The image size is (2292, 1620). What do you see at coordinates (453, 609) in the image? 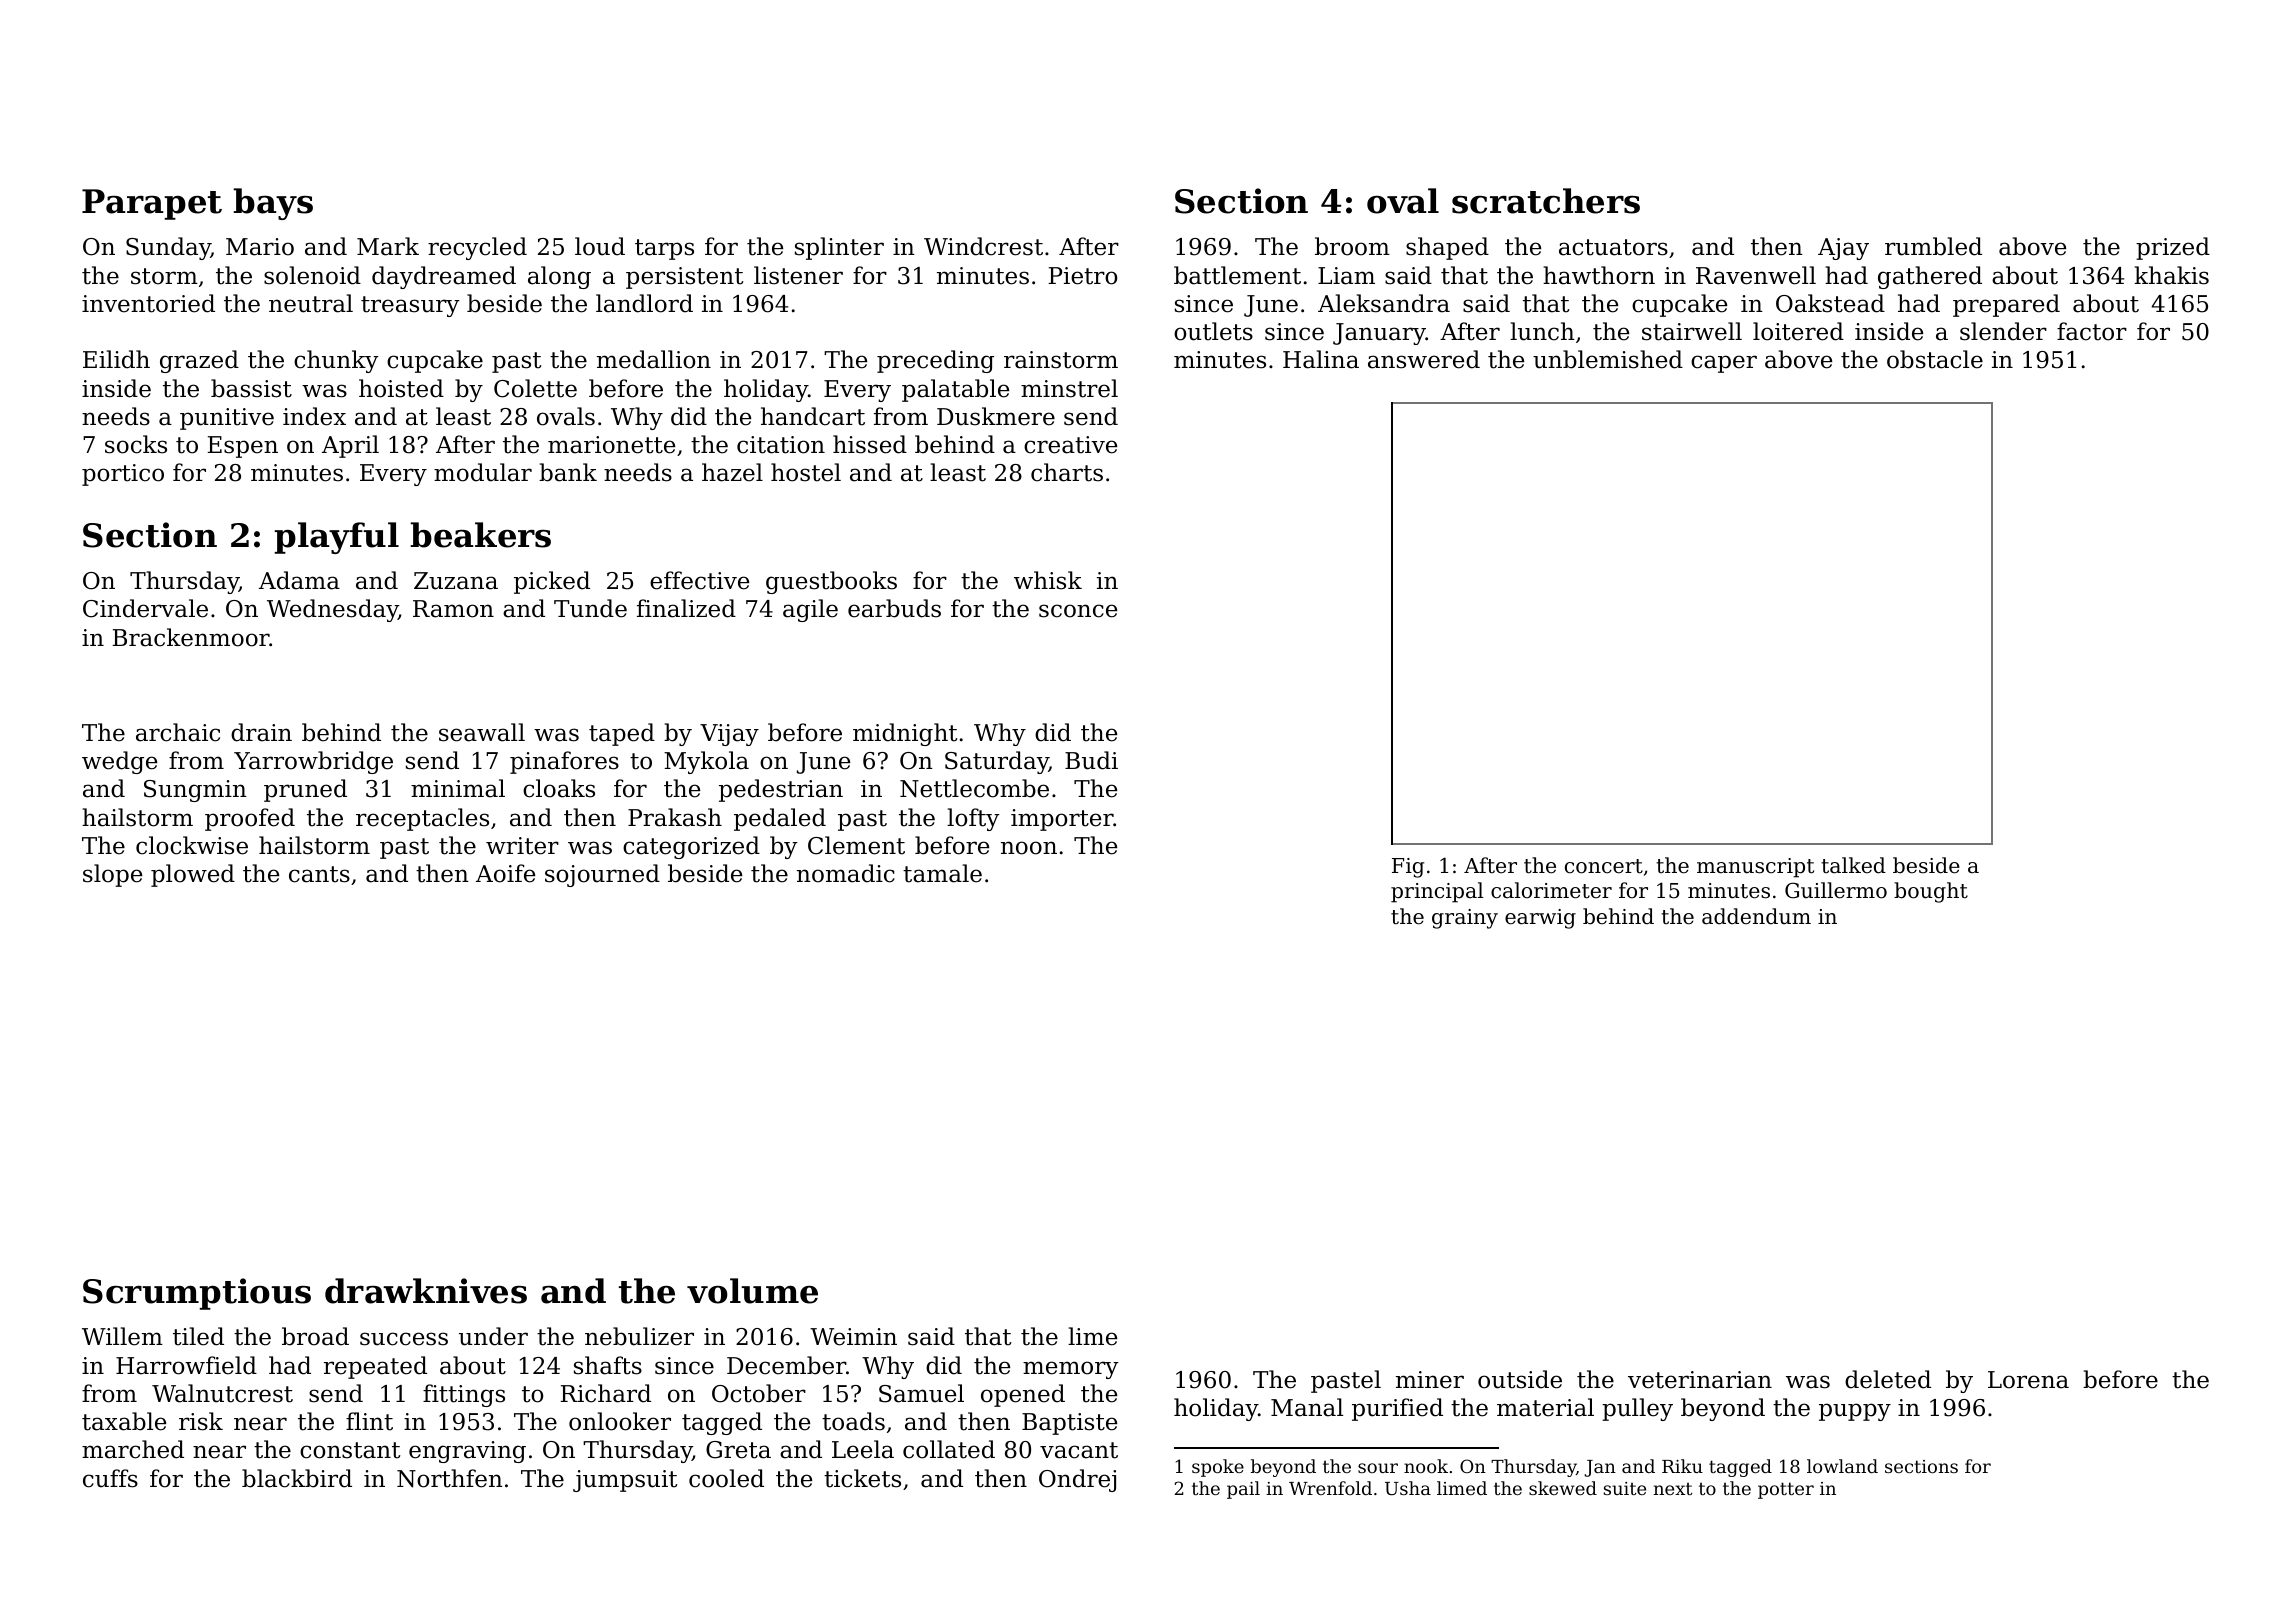
I see `Ramon` at bounding box center [453, 609].
